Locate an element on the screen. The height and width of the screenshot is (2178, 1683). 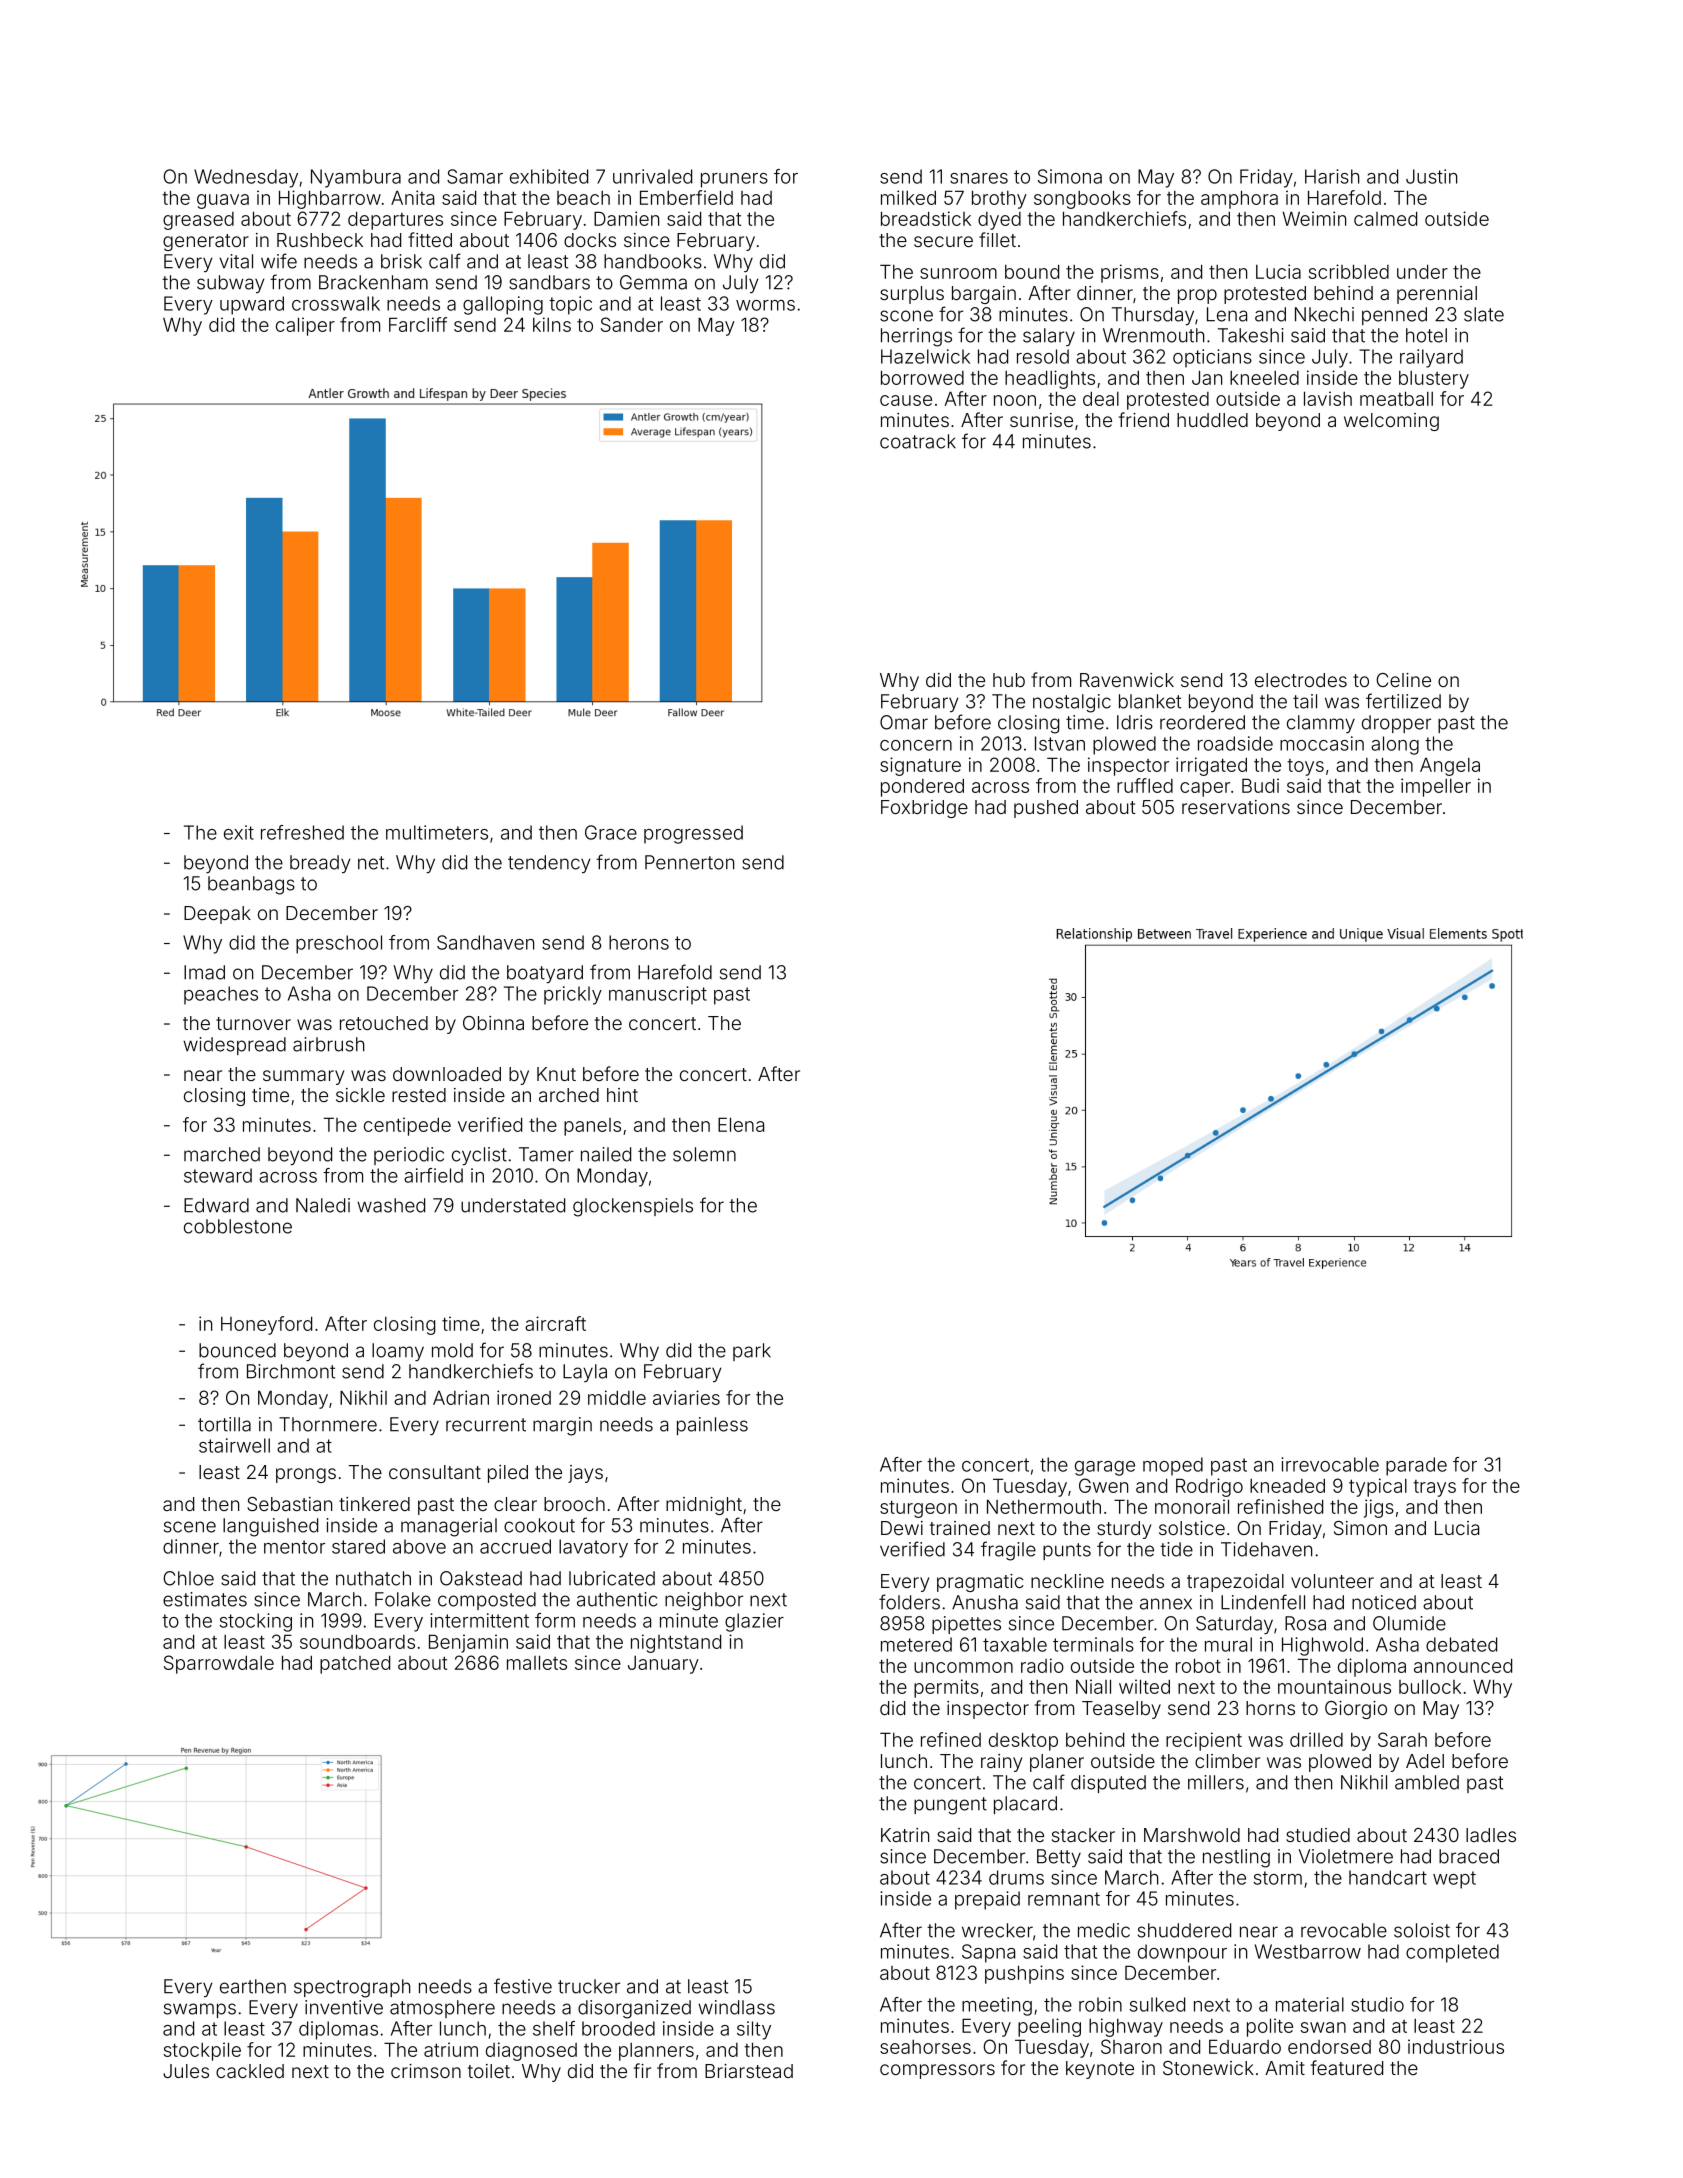
widespread is located at coordinates (234, 1046).
